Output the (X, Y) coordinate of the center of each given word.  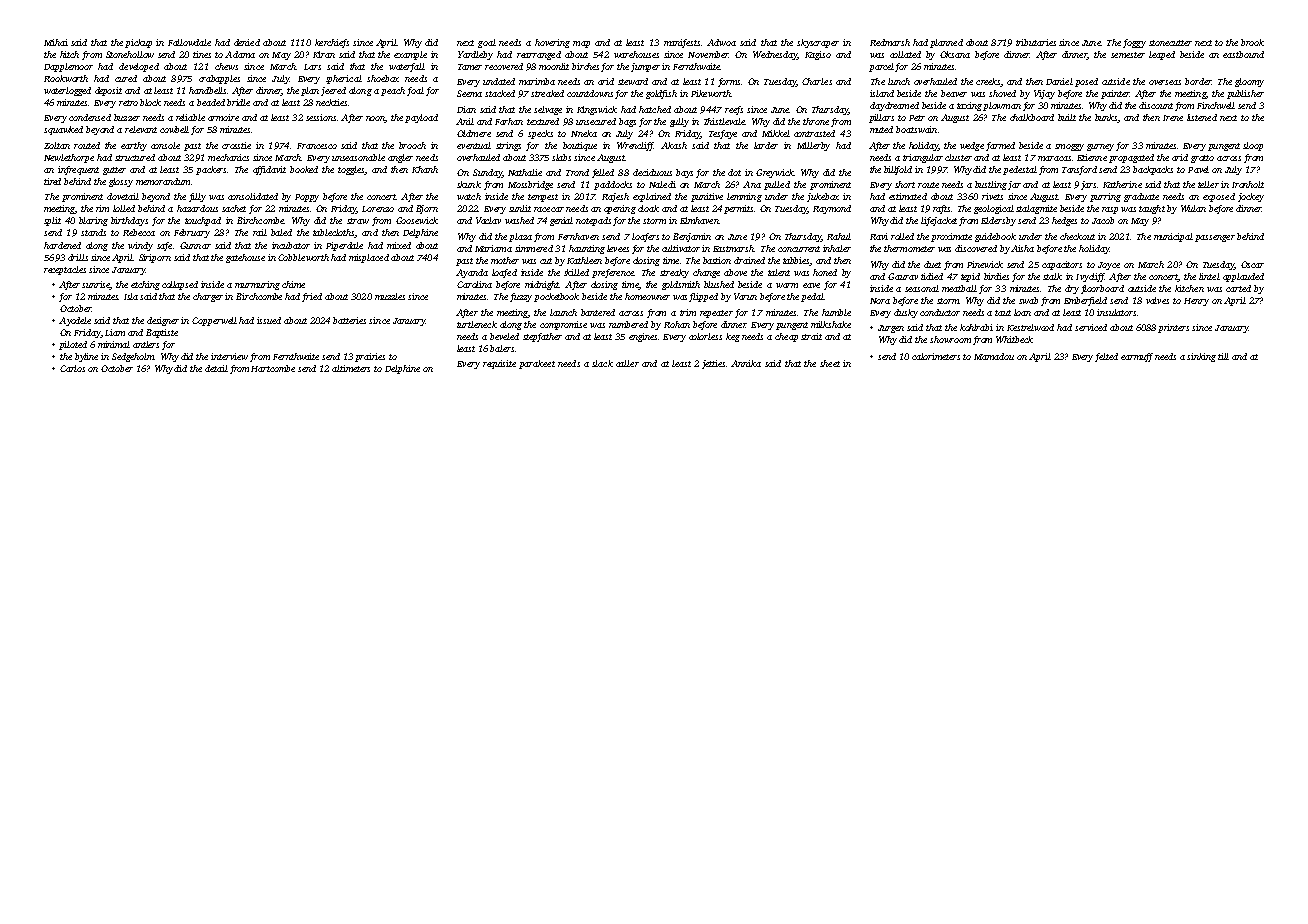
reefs (734, 110)
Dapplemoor (68, 67)
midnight (542, 285)
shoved (1002, 93)
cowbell (174, 129)
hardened (62, 245)
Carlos (72, 368)
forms (729, 82)
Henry (1196, 302)
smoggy (1069, 147)
